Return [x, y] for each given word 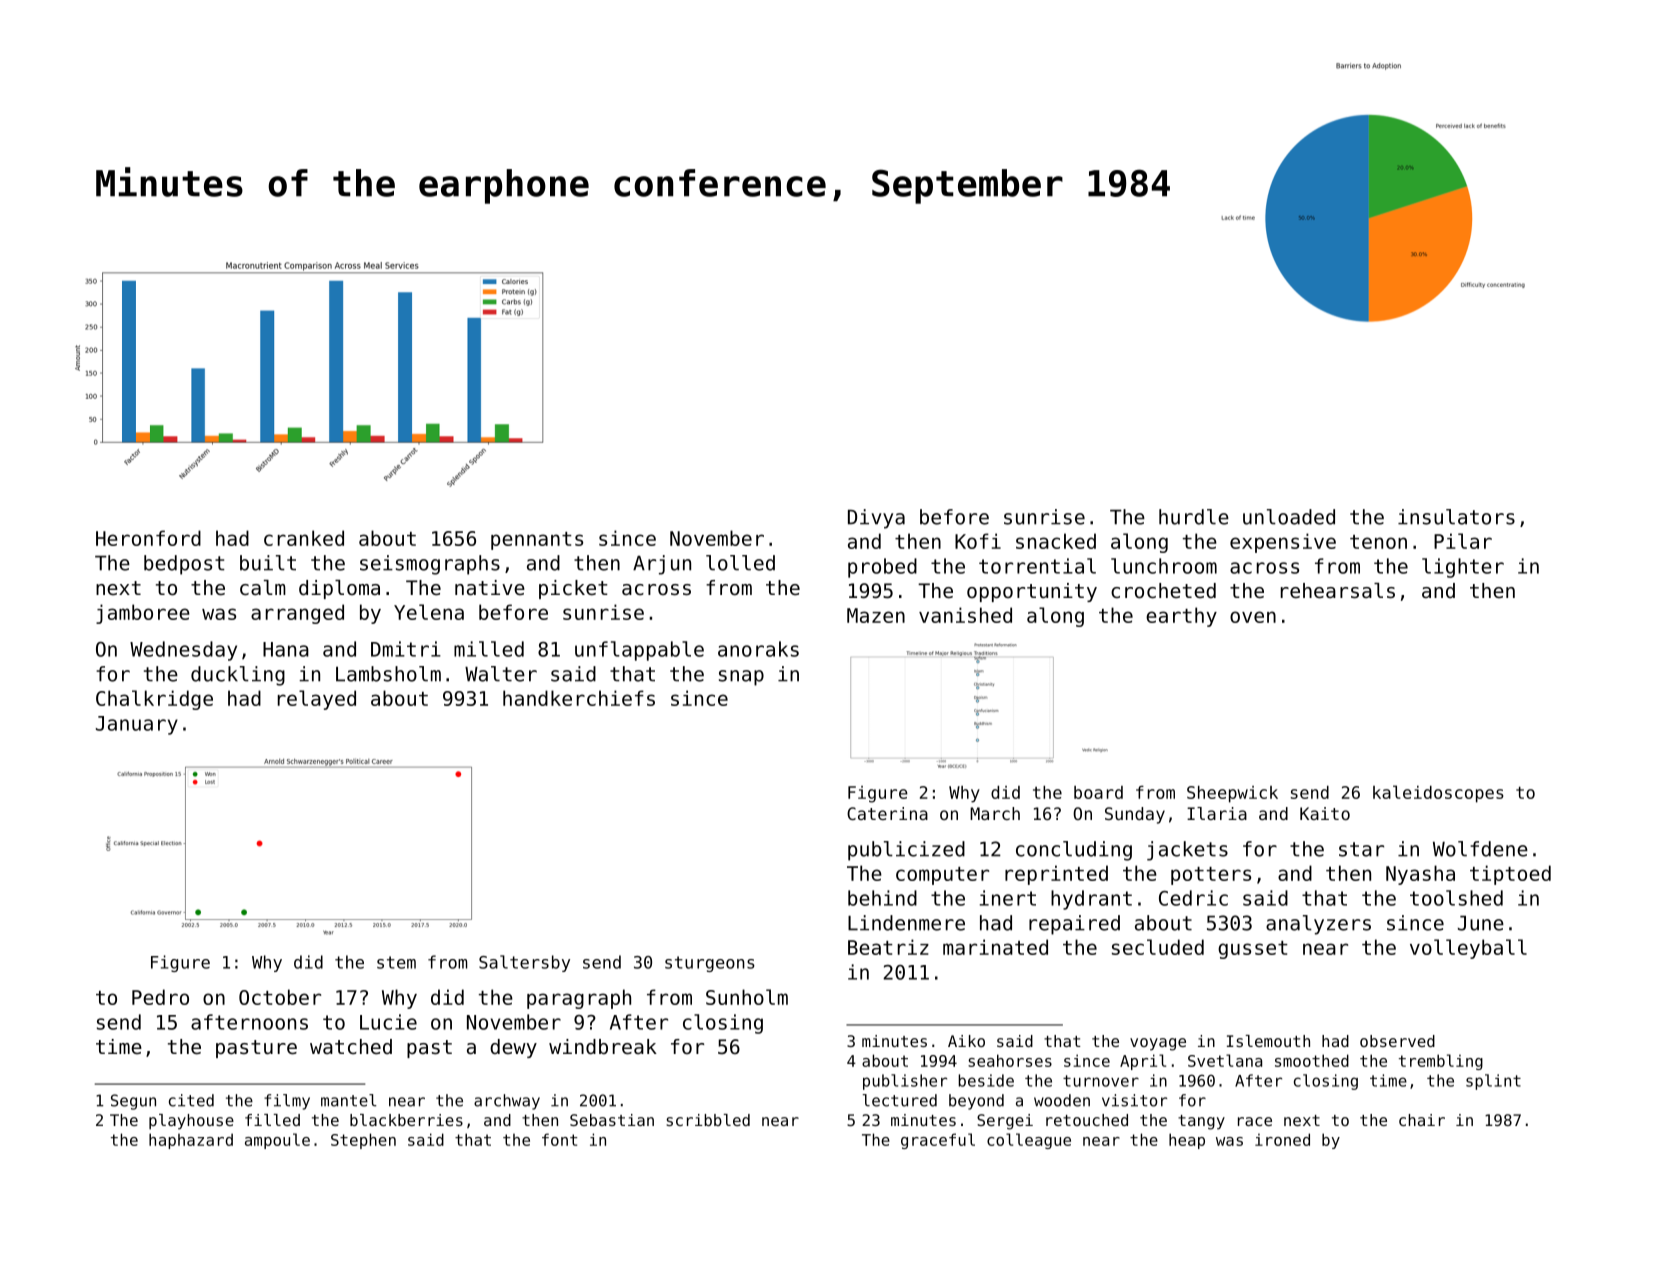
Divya [876, 519]
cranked [304, 538]
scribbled [708, 1120]
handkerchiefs [579, 698]
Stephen [363, 1141]
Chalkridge [154, 700]
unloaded [1289, 517]
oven [1253, 617]
